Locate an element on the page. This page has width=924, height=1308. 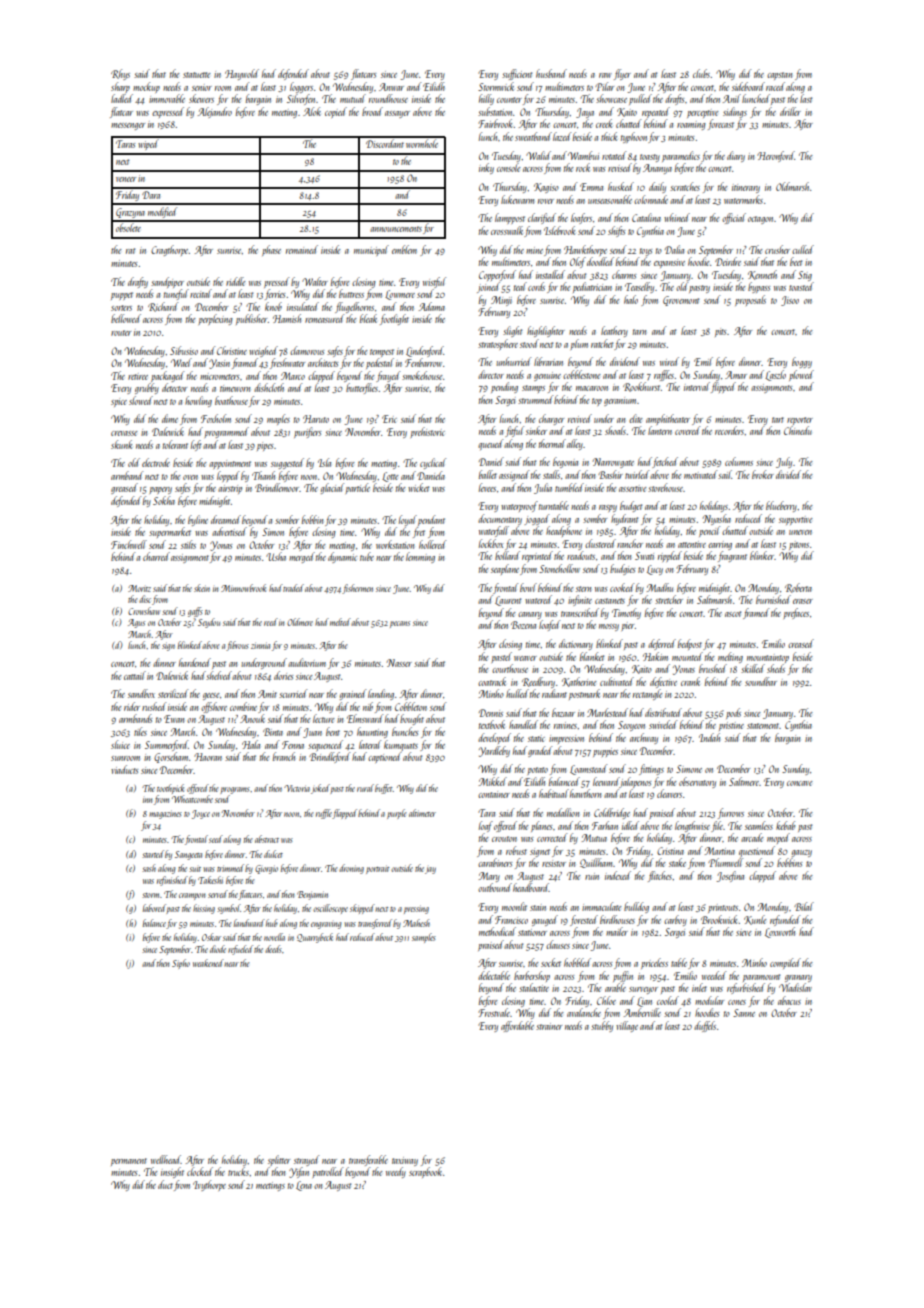
hollered is located at coordinates (432, 544).
